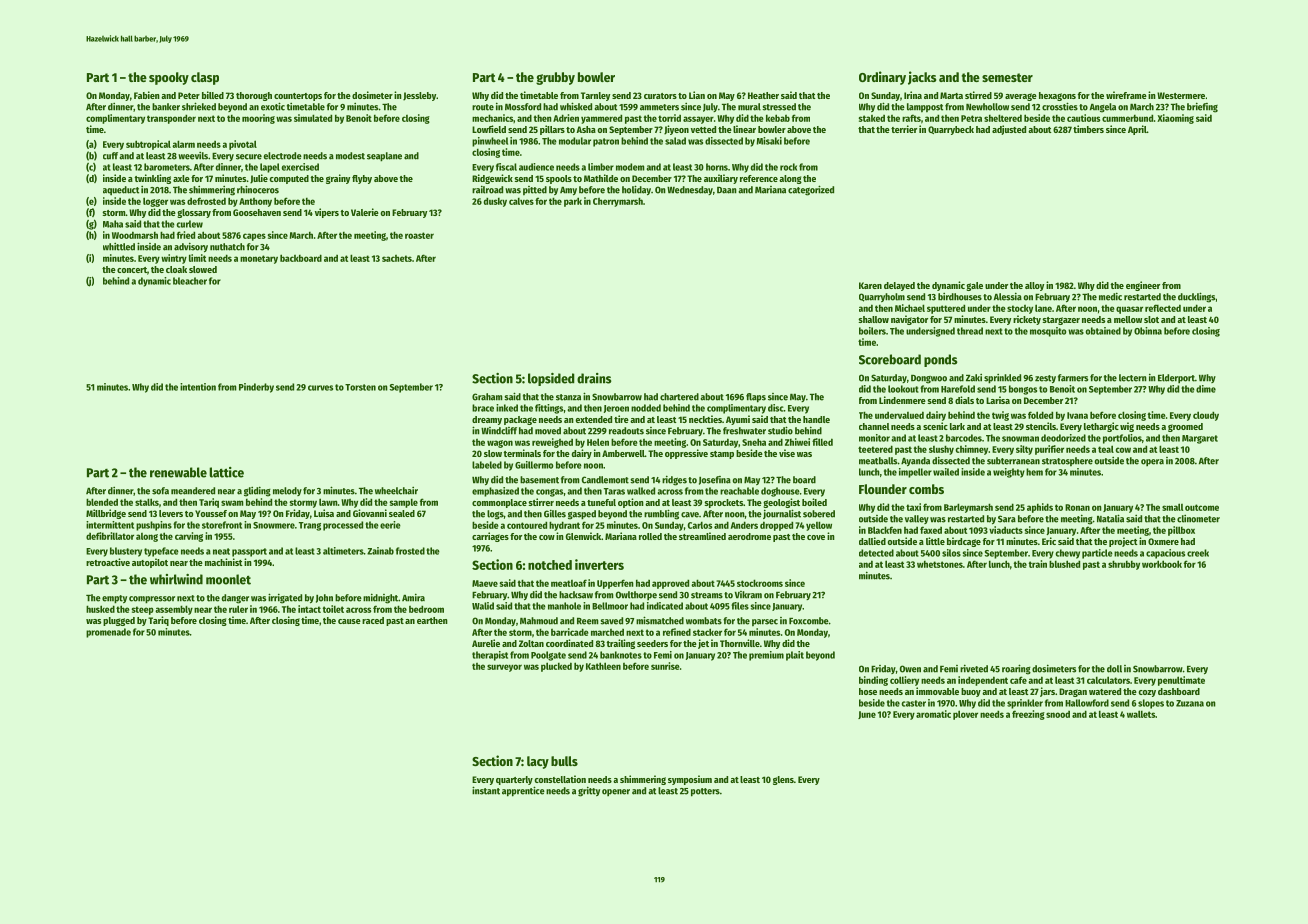 This screenshot has height=924, width=1308. What do you see at coordinates (538, 762) in the screenshot?
I see `lacy` at bounding box center [538, 762].
